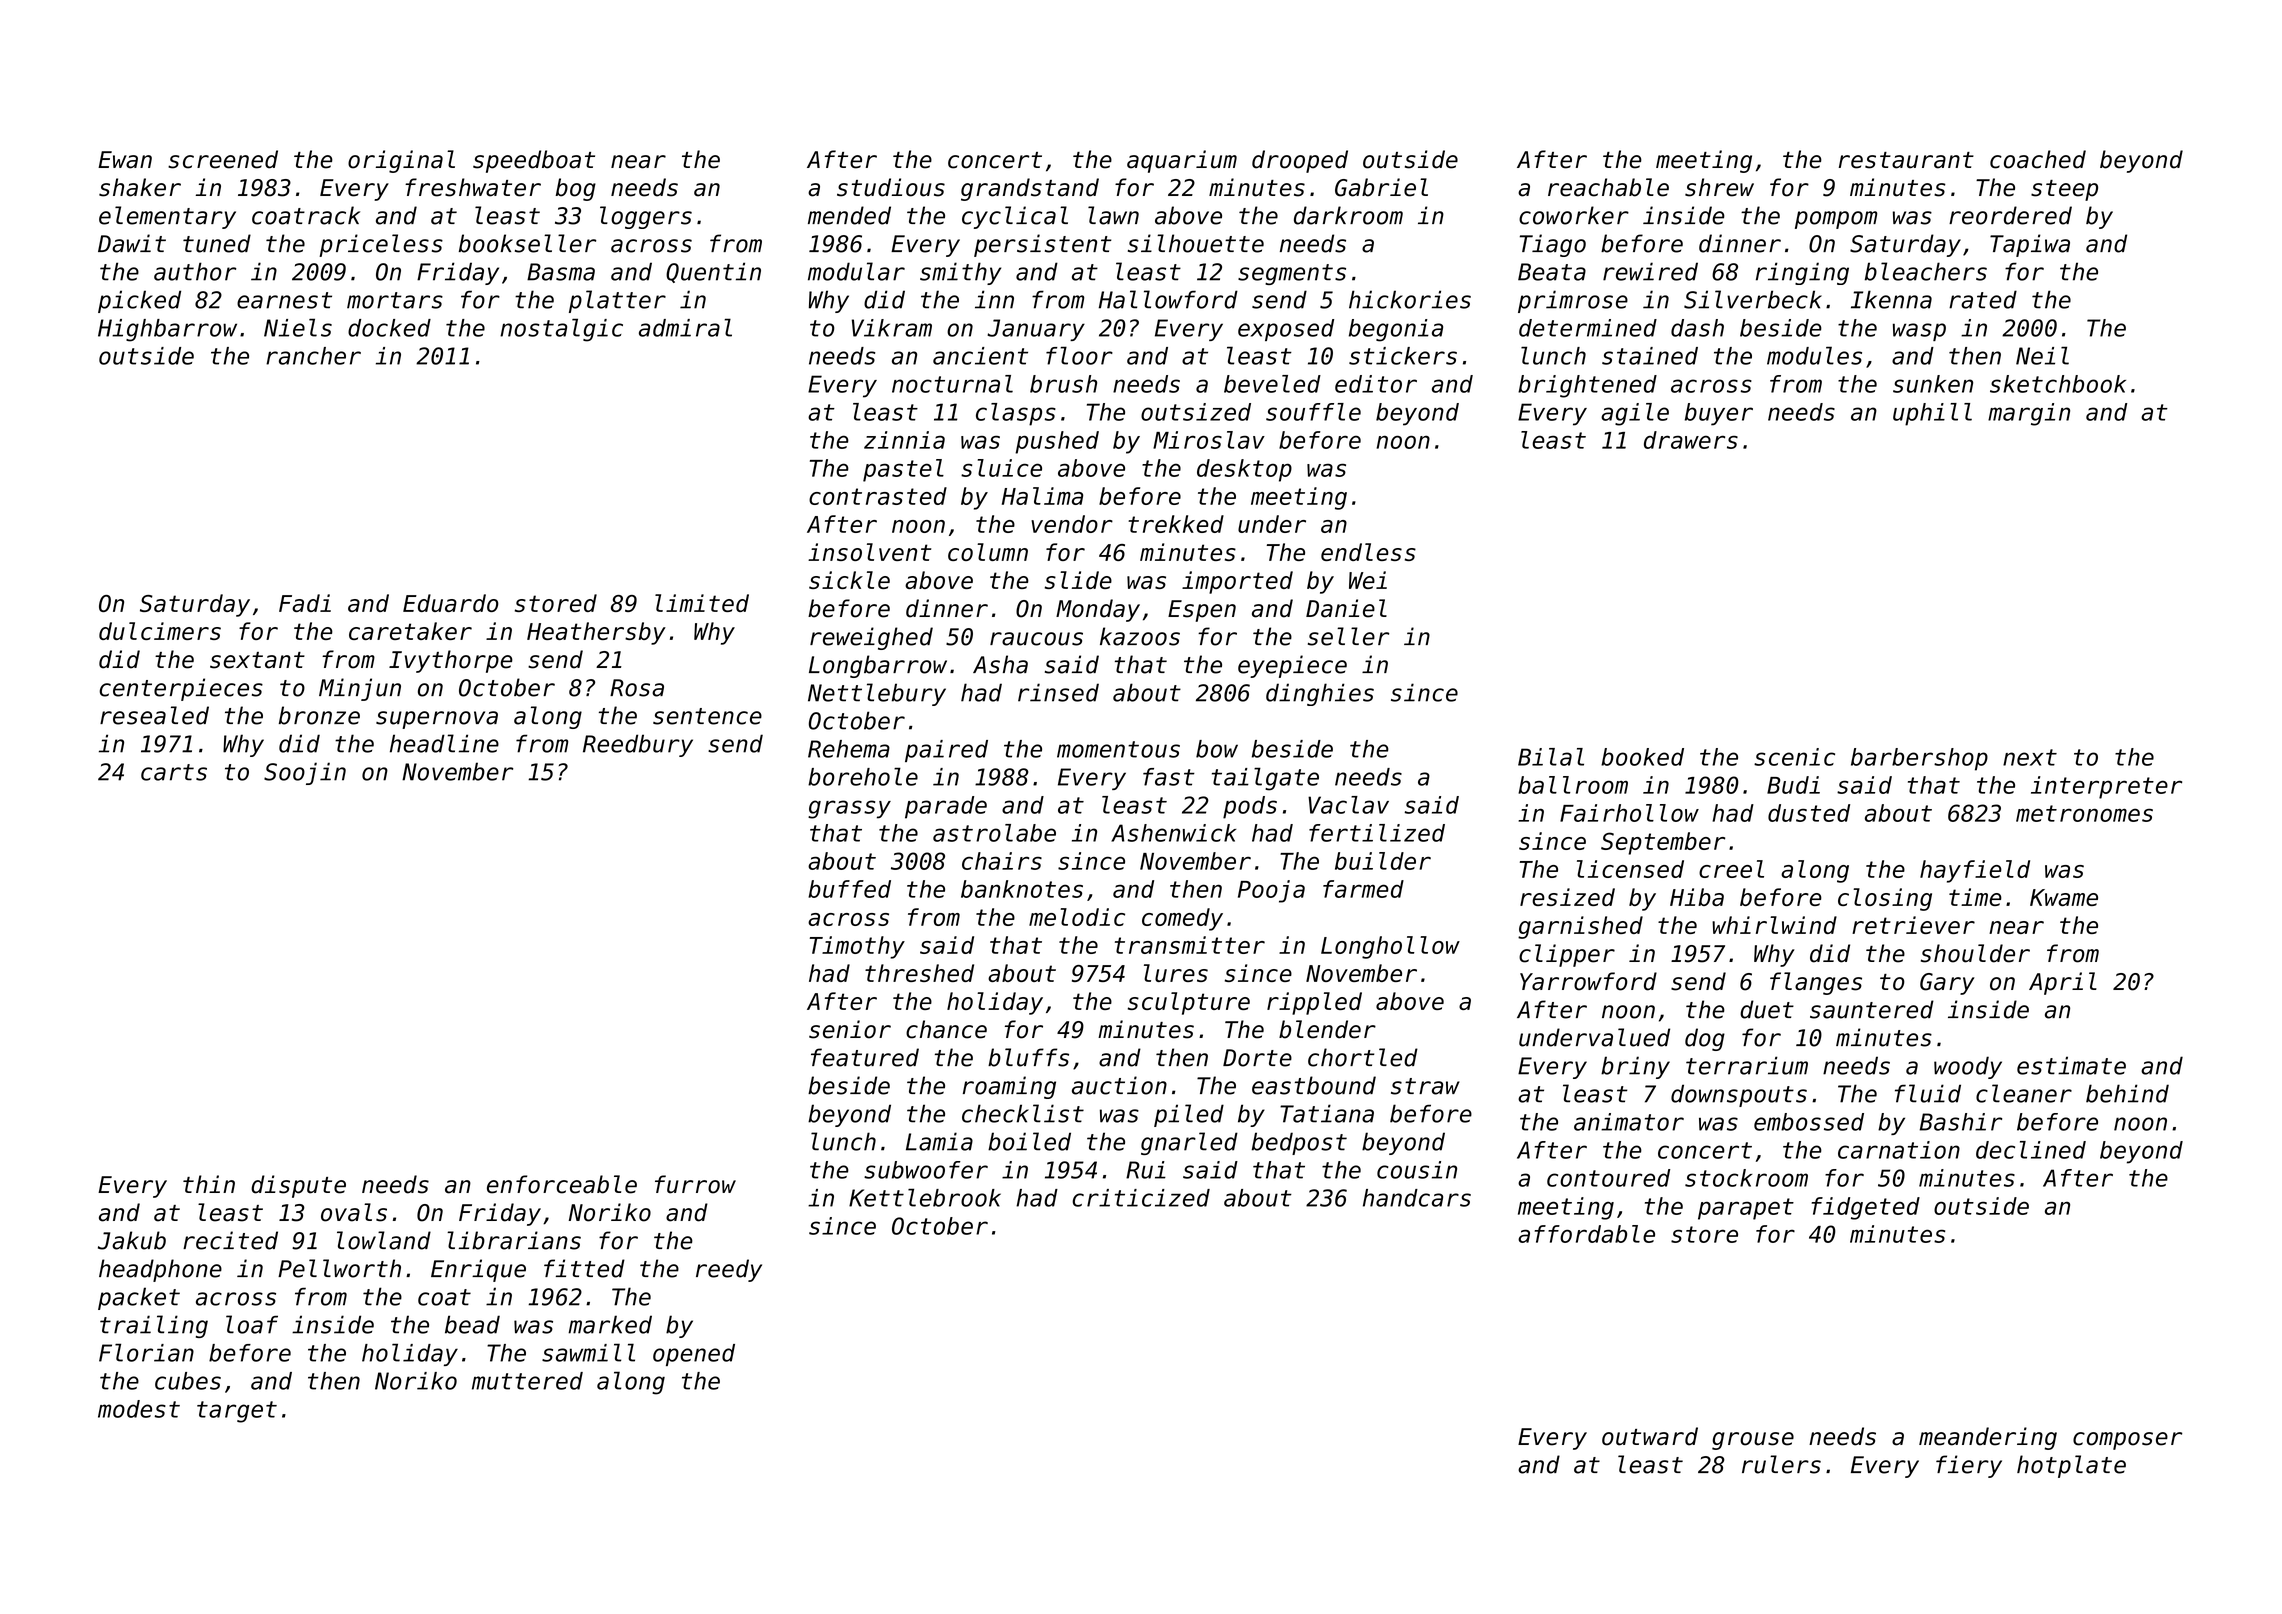 The height and width of the page is (1614, 2282). Describe the element at coordinates (588, 1352) in the page. I see `sawmill` at that location.
